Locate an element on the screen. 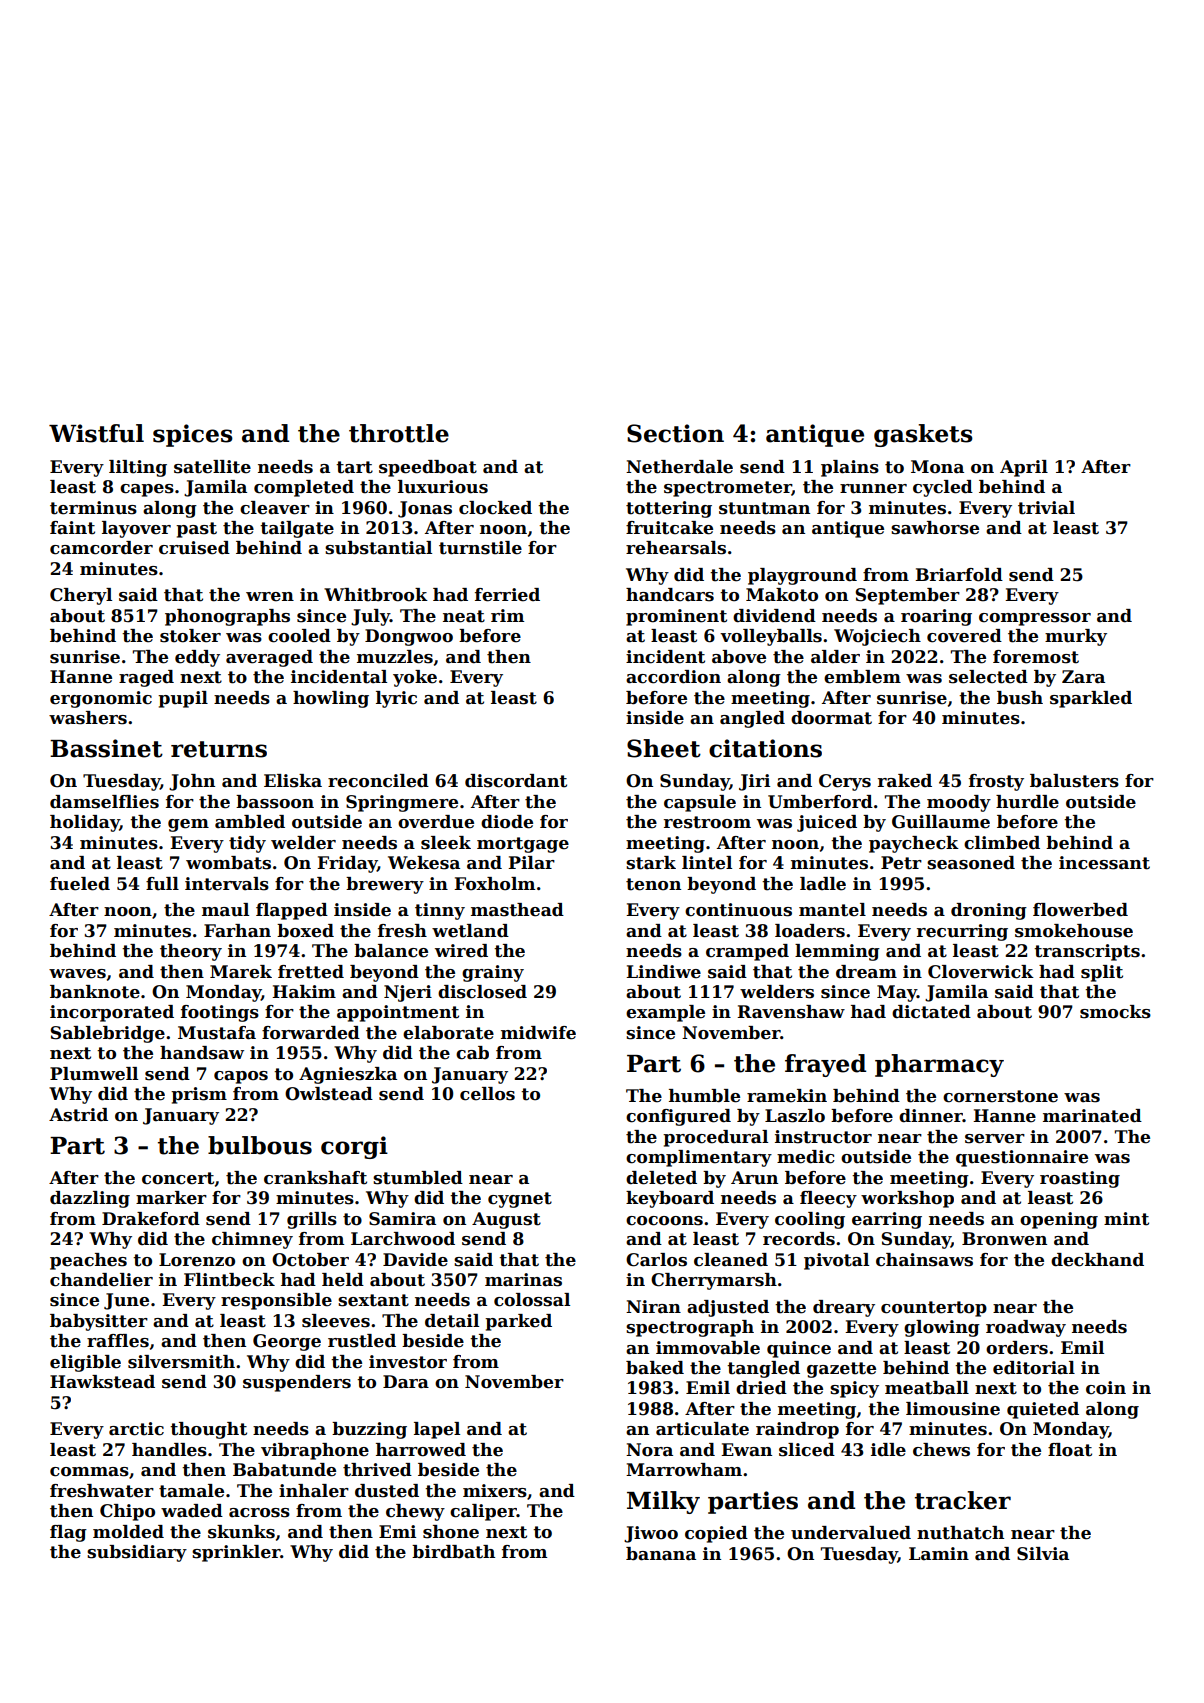 Image resolution: width=1204 pixels, height=1703 pixels. marinas is located at coordinates (523, 1280).
